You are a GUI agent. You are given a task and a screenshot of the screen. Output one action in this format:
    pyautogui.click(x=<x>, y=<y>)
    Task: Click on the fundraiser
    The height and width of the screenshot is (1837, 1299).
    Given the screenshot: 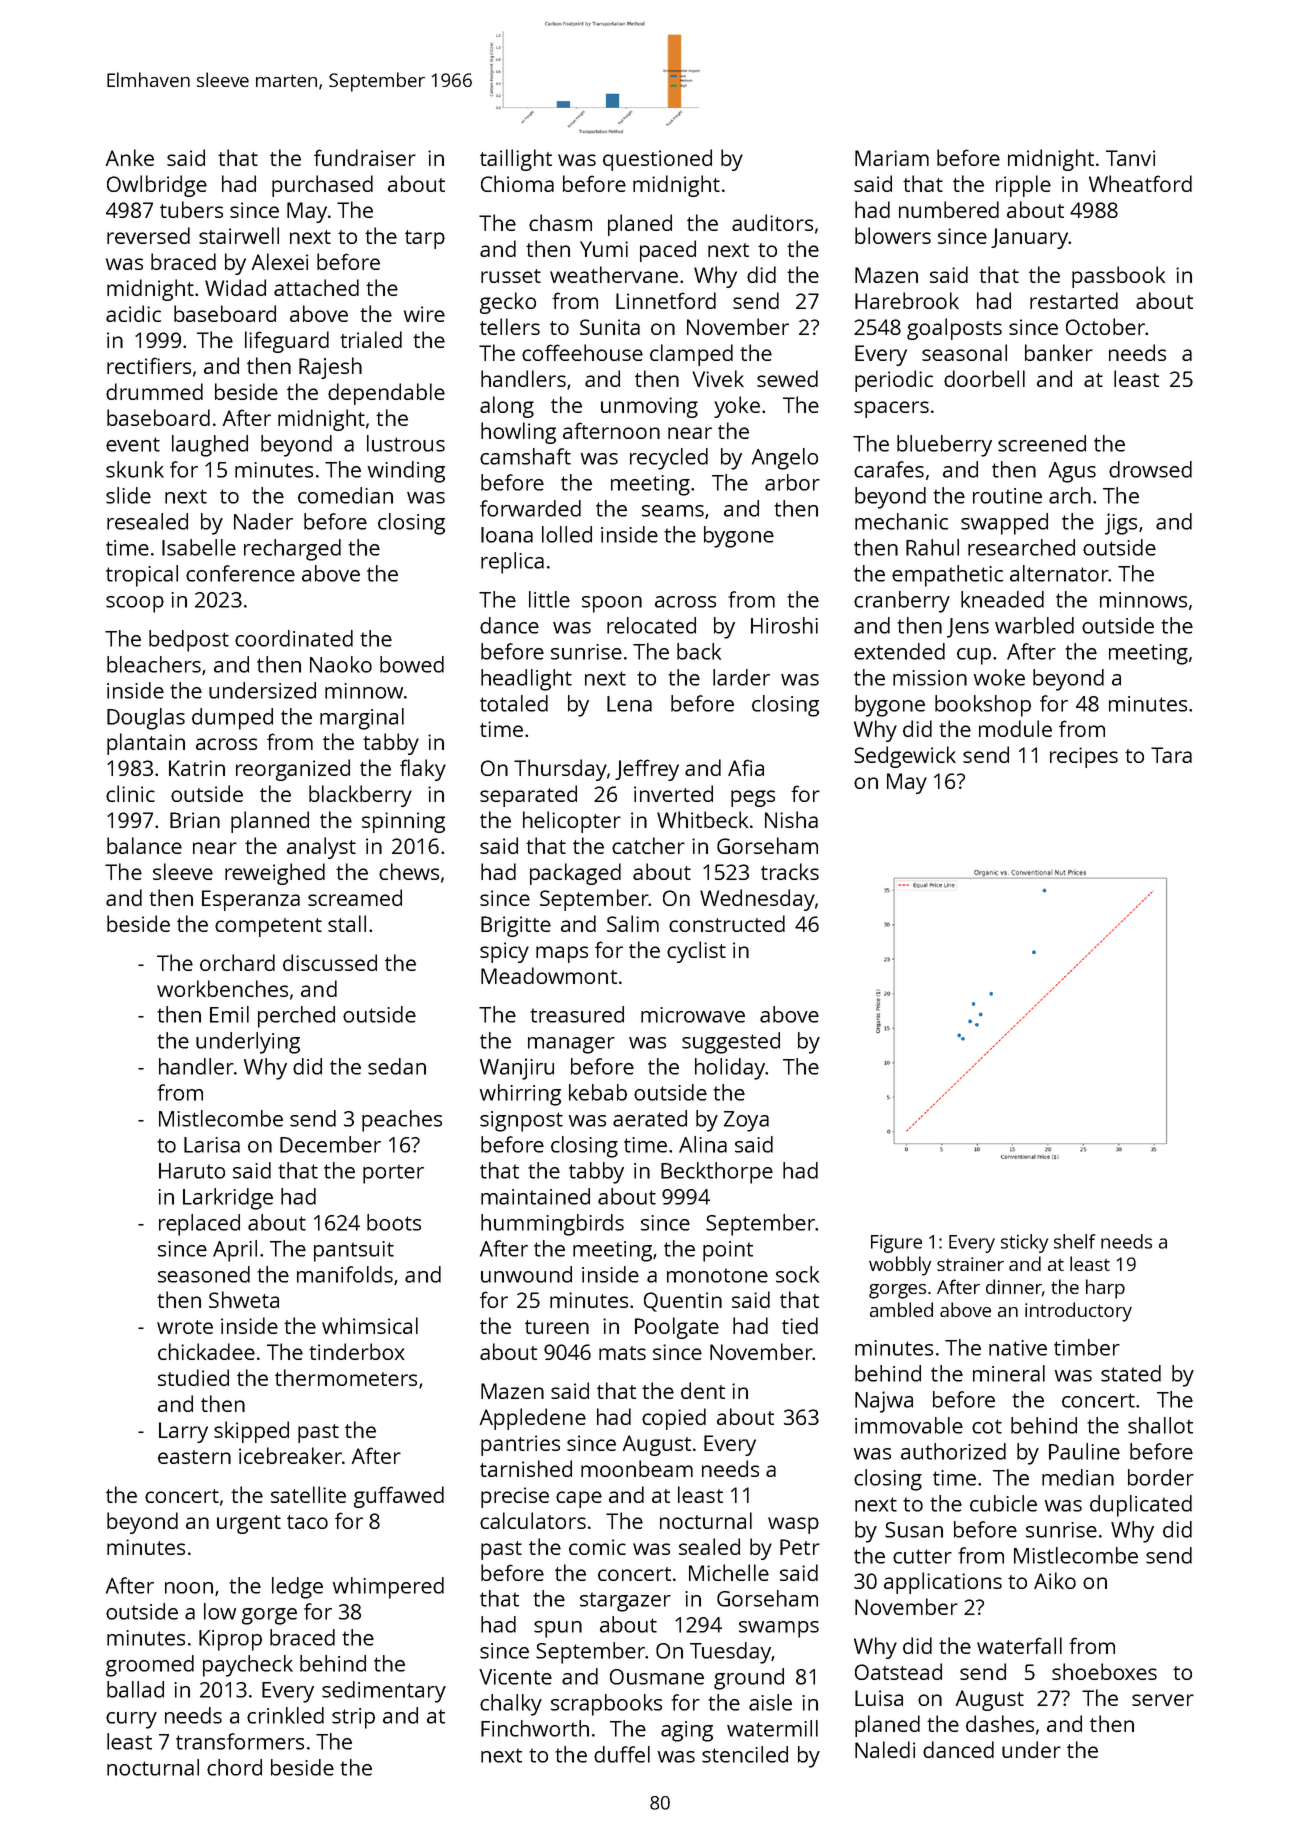 What is the action you would take?
    pyautogui.click(x=365, y=157)
